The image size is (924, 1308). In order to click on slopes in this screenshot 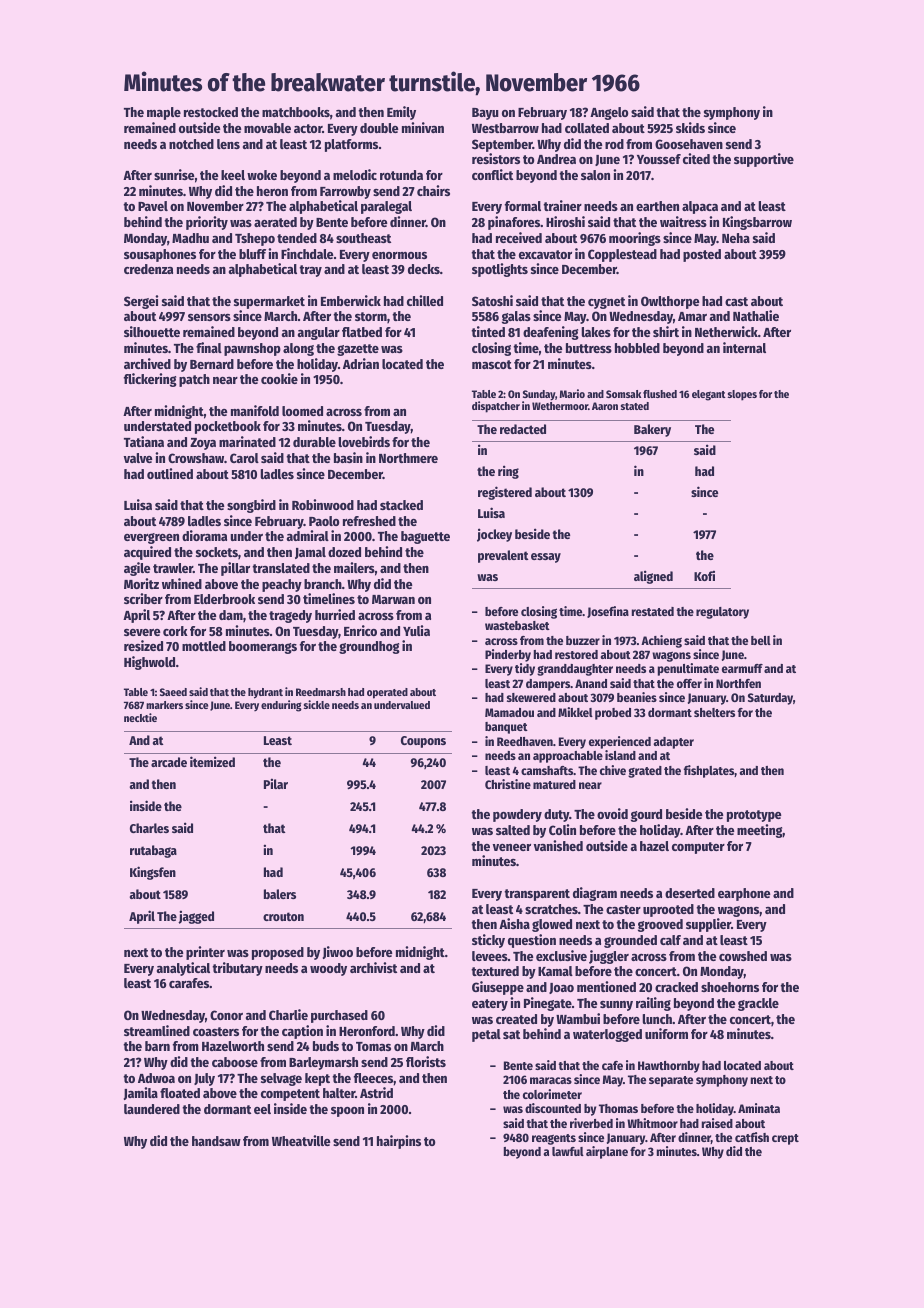, I will do `click(742, 395)`.
